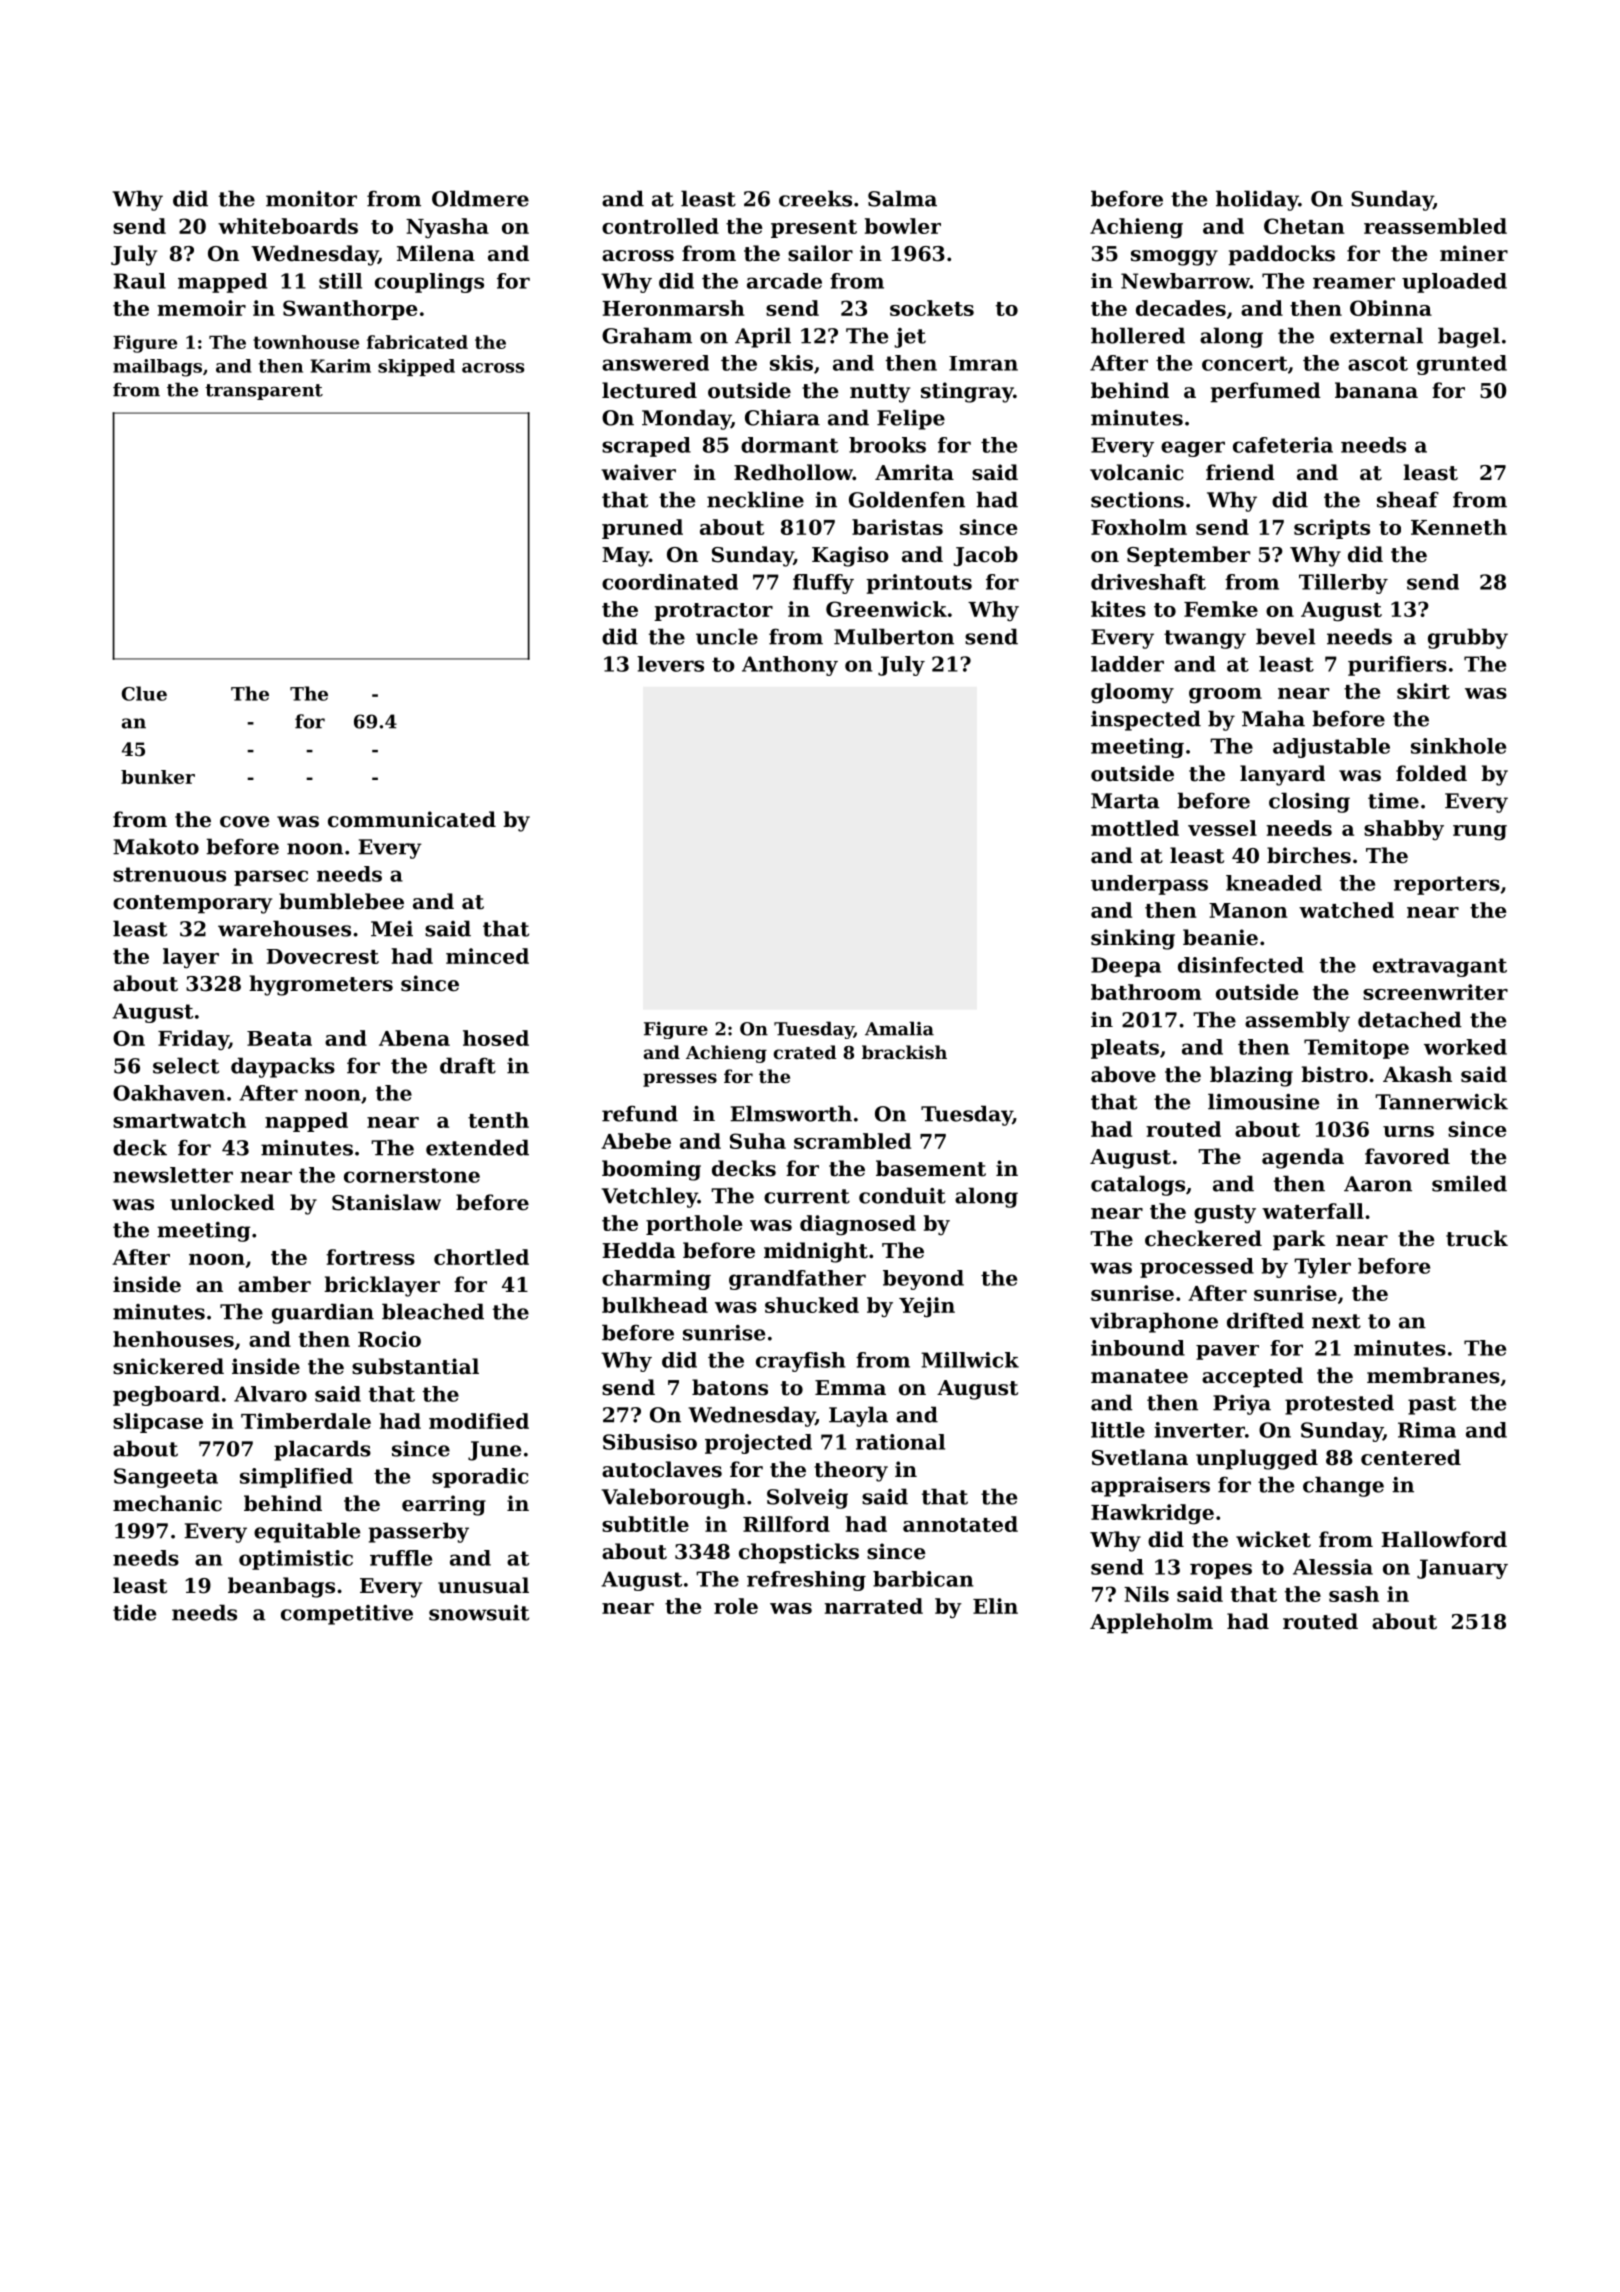 The image size is (1620, 2292). I want to click on bowler, so click(903, 226).
